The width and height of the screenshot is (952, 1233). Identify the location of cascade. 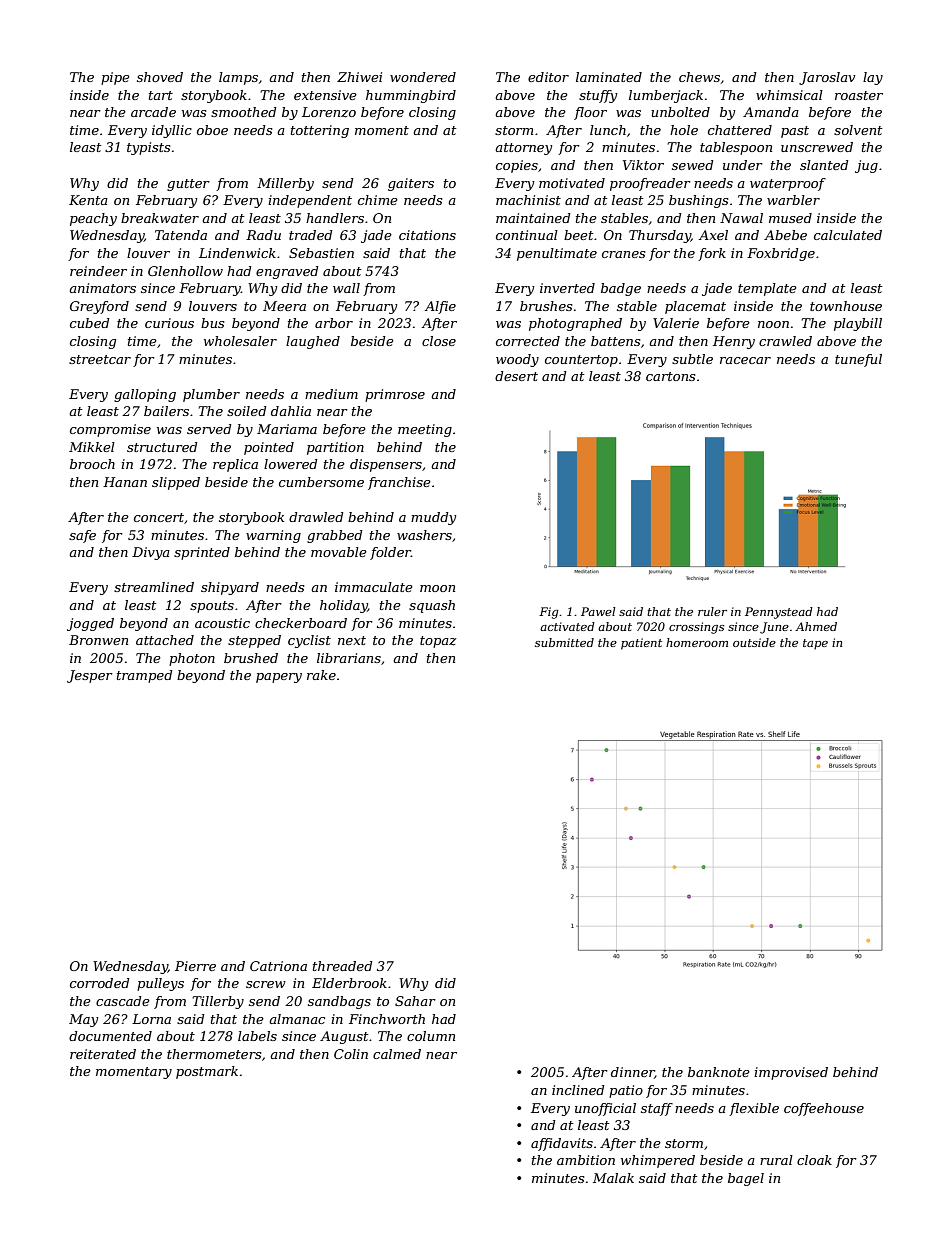
(123, 1001).
